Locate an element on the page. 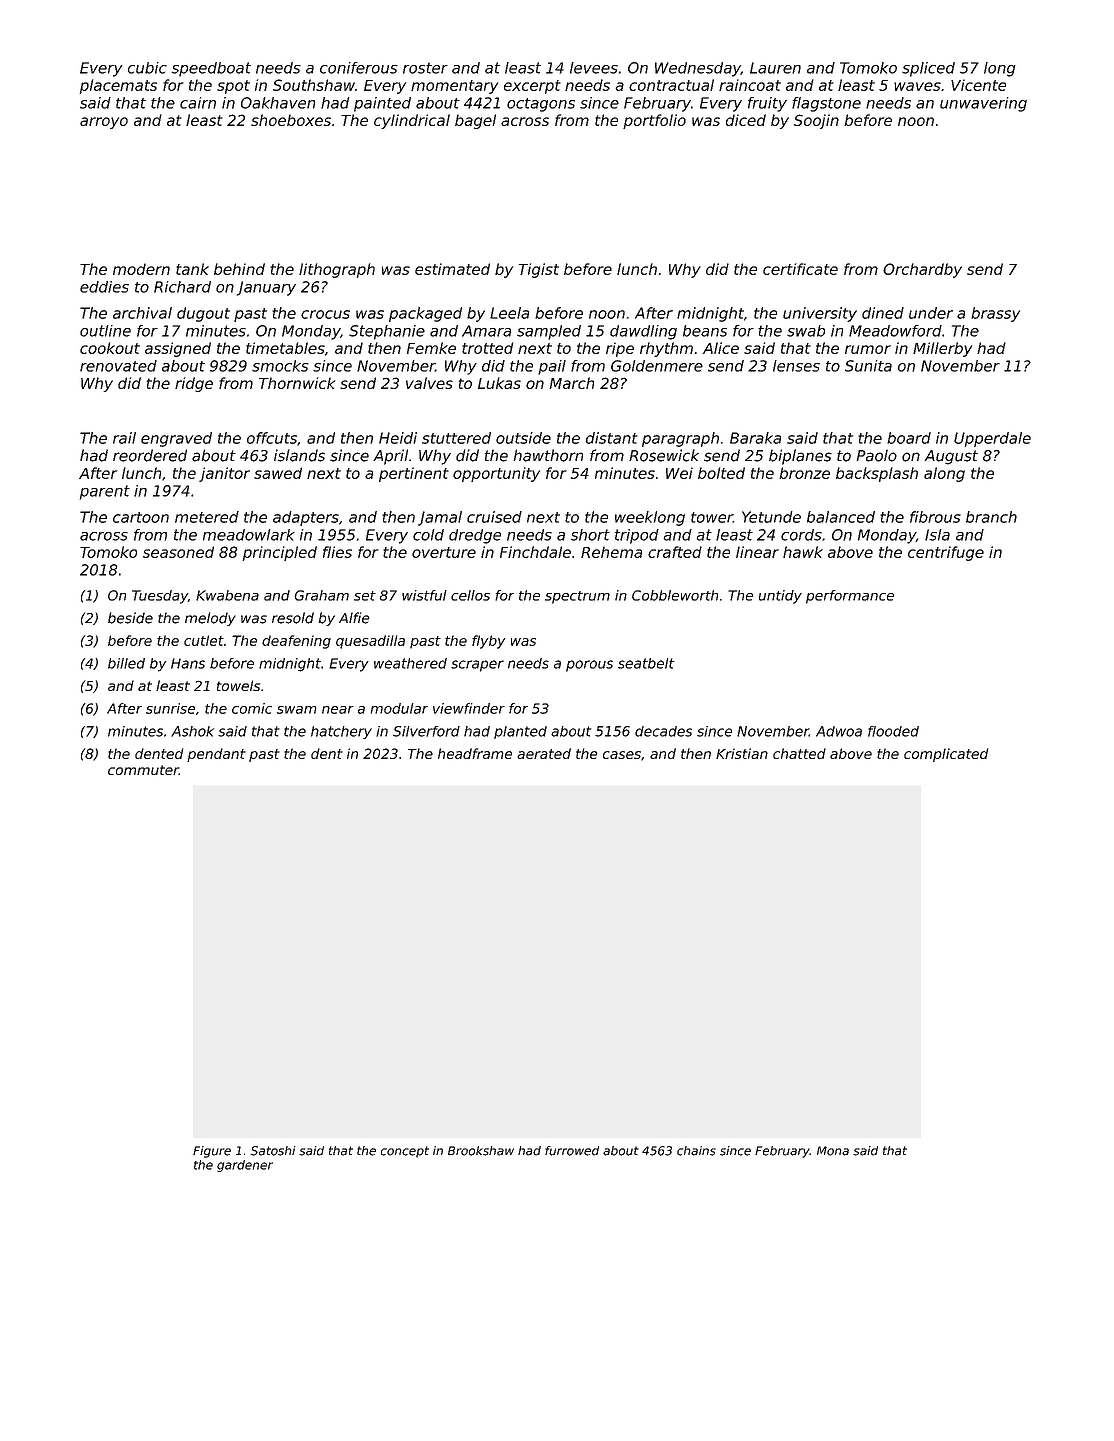  resold is located at coordinates (293, 618).
